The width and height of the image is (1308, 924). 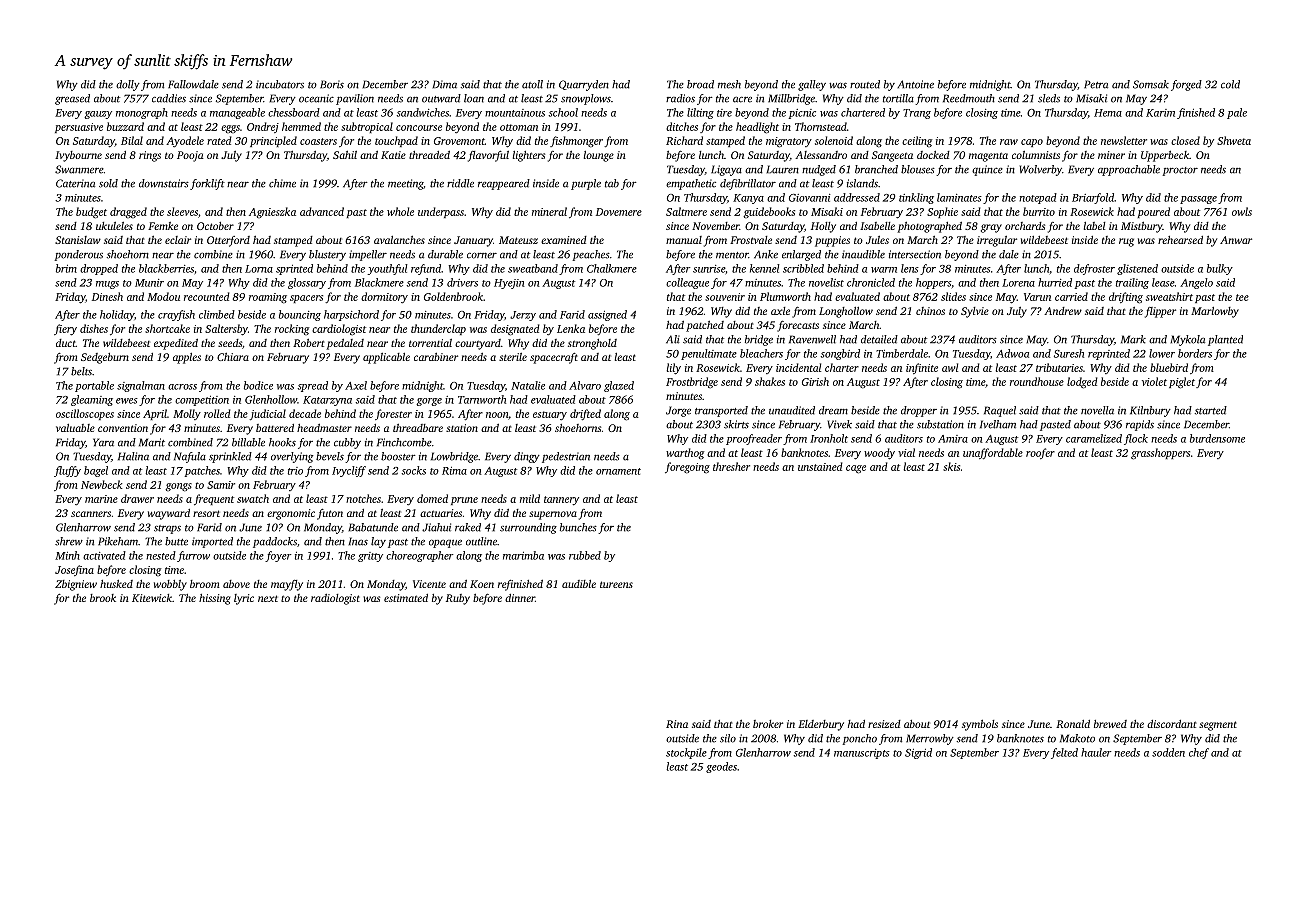 I want to click on dolly, so click(x=128, y=85).
